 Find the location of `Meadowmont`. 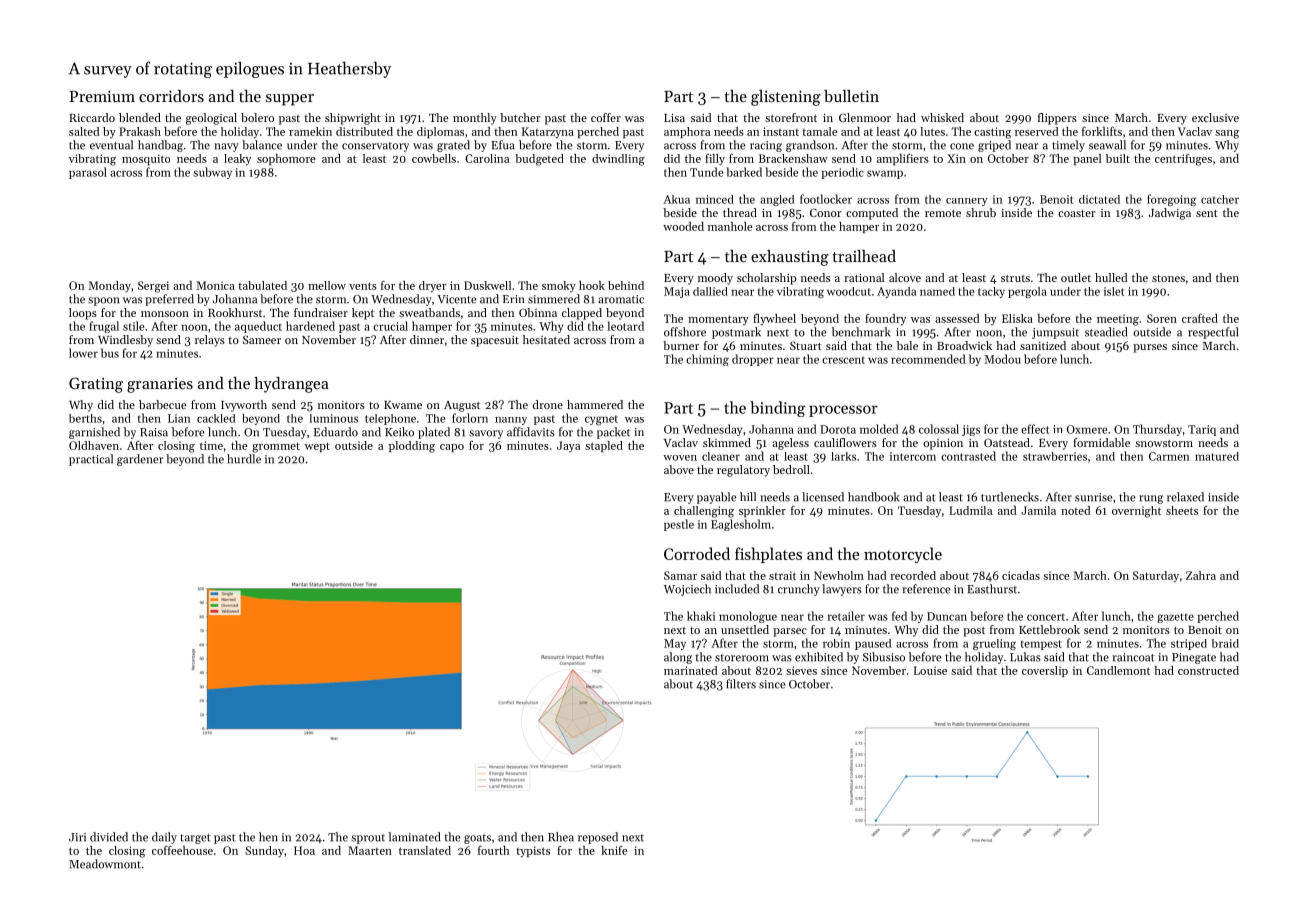

Meadowmont is located at coordinates (105, 864).
